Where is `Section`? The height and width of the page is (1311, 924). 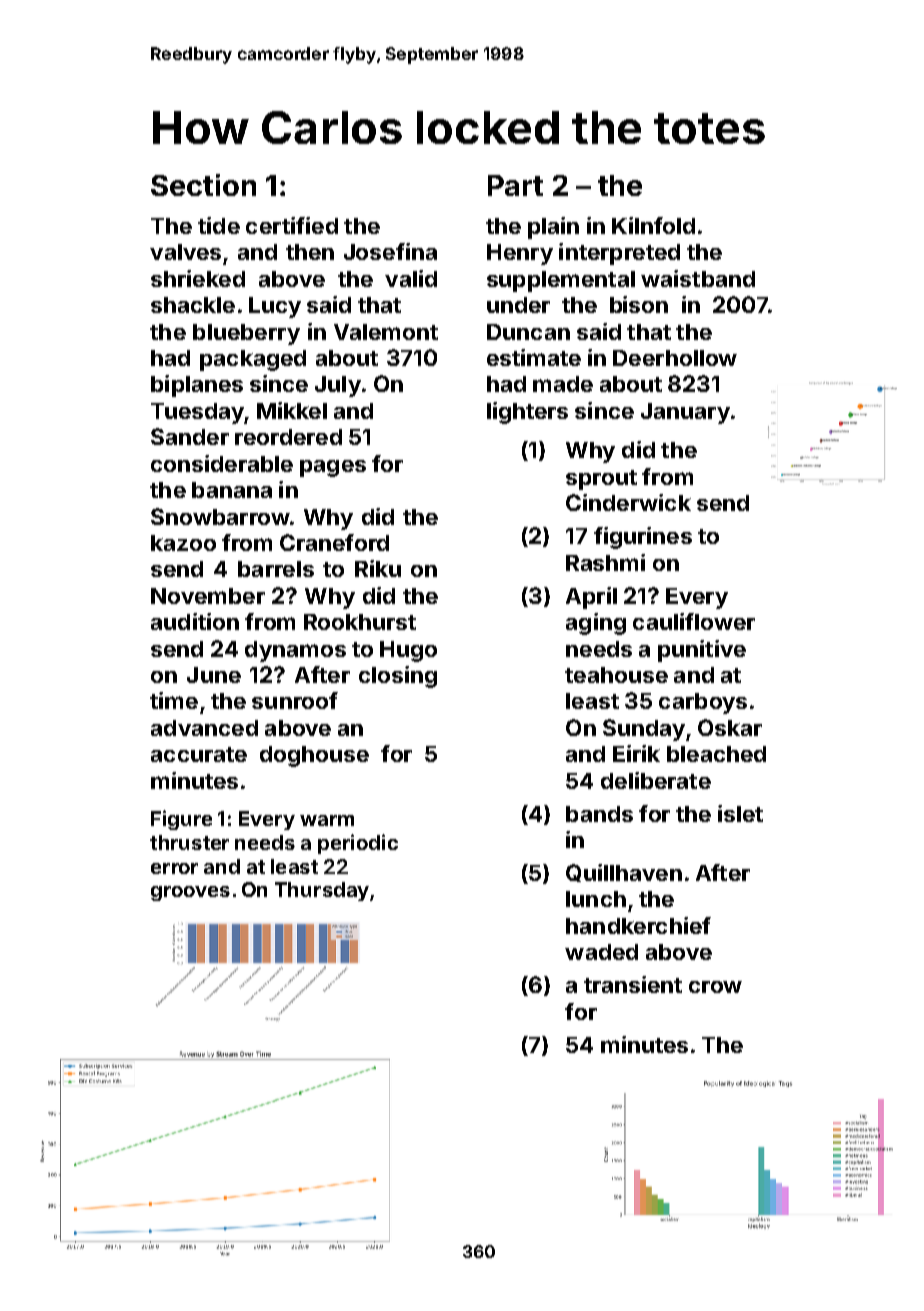
Section is located at coordinates (203, 185).
